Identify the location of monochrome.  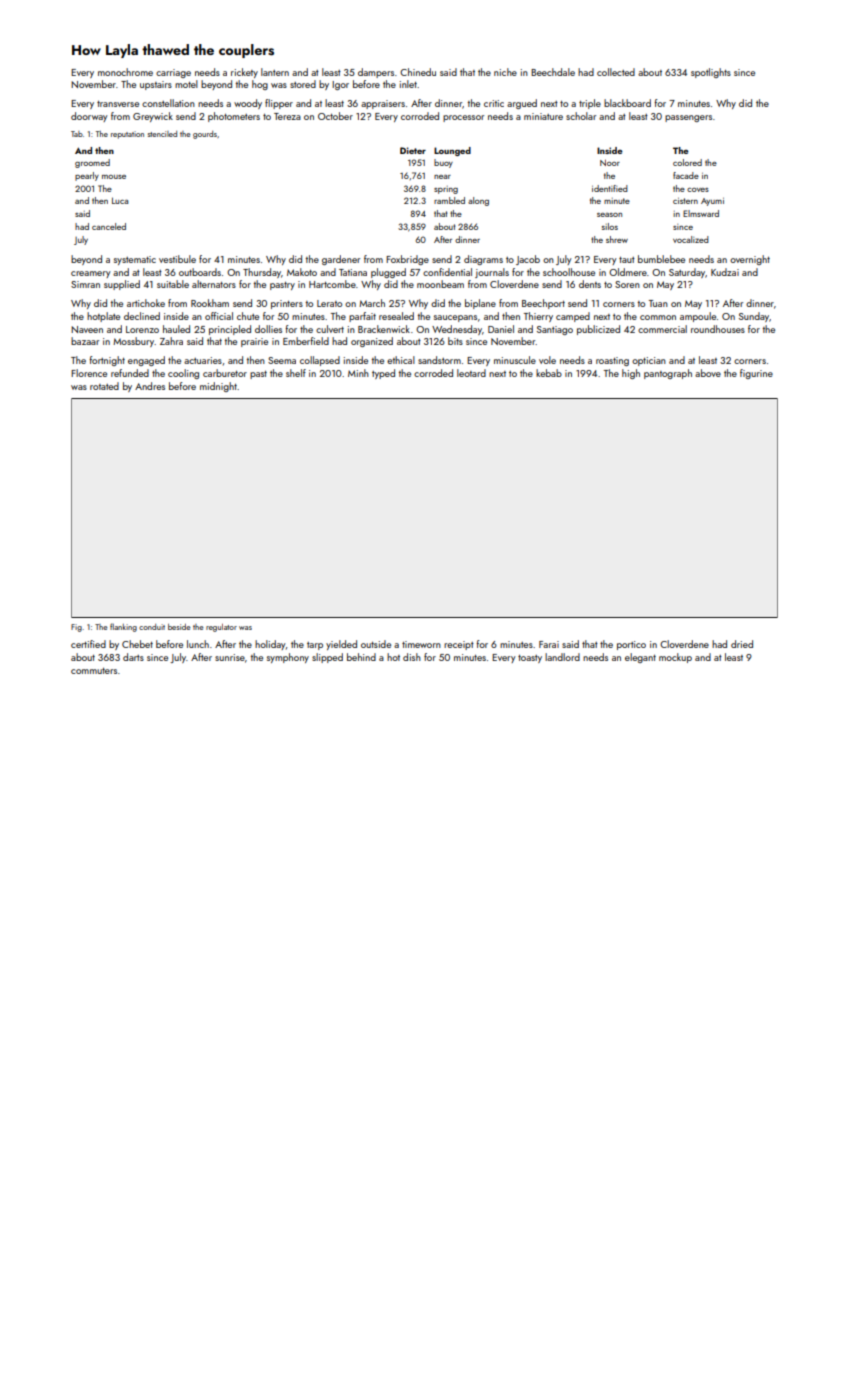
(125, 72).
